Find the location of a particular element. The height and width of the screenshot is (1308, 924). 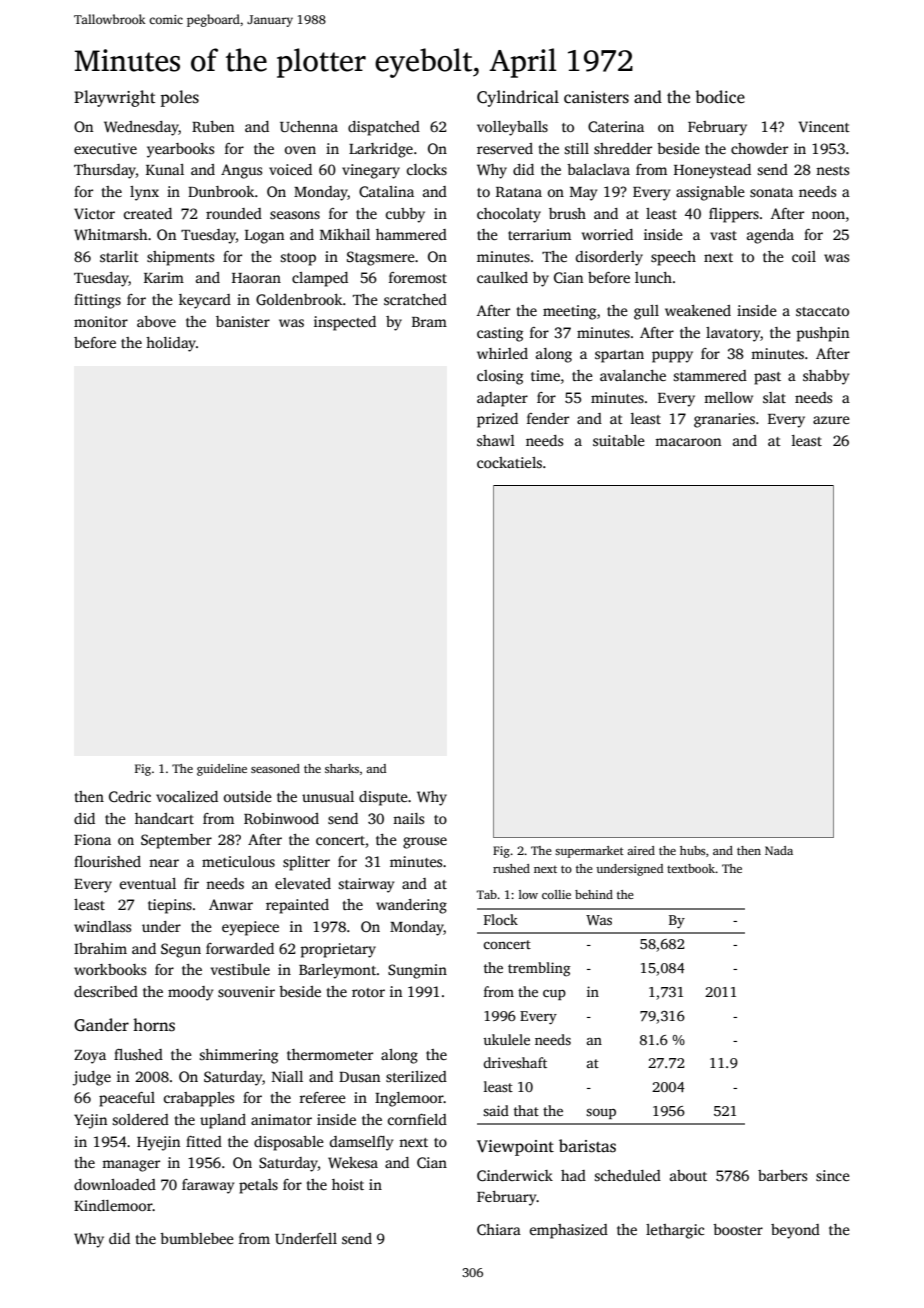

hoist is located at coordinates (348, 1184).
